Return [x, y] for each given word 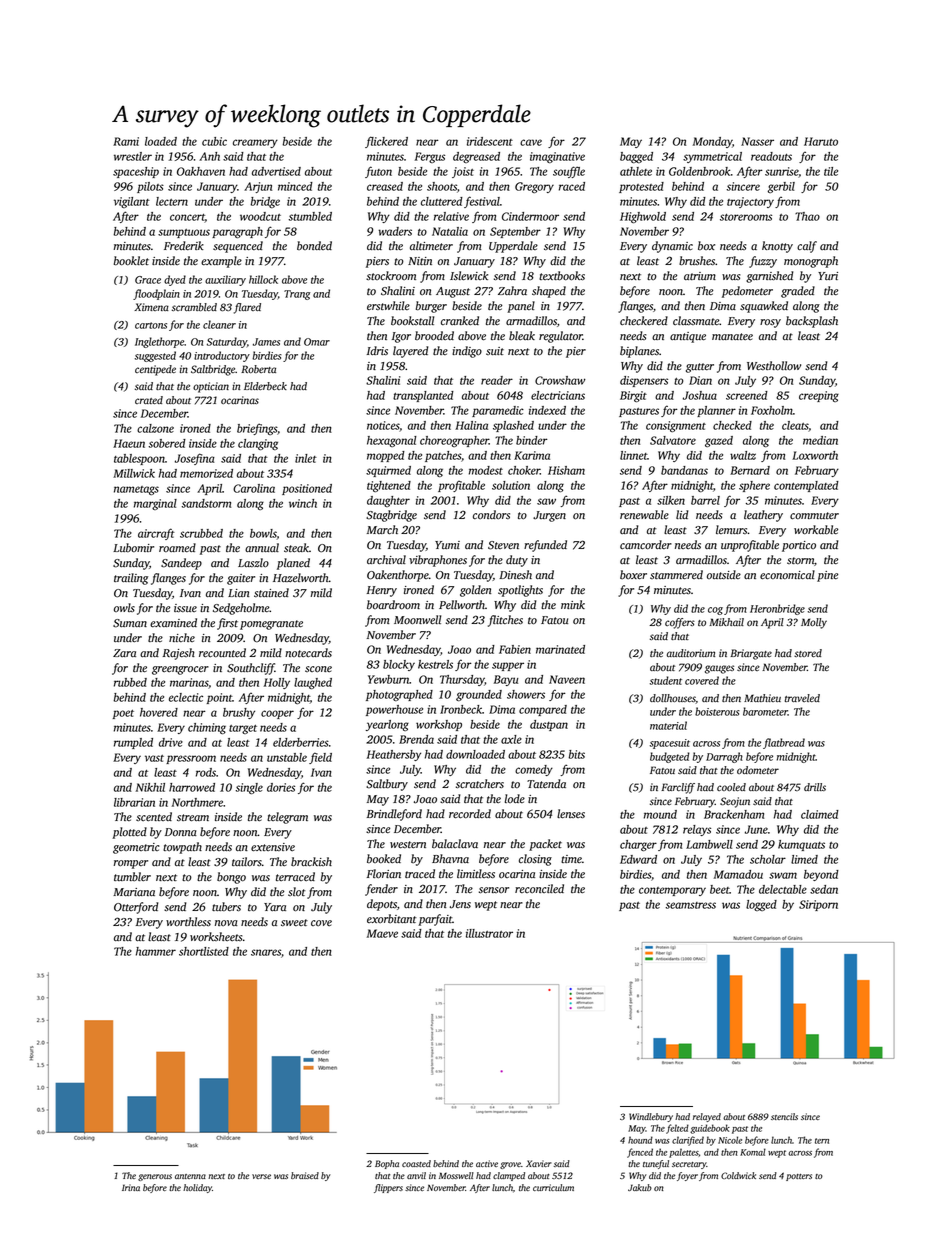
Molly [814, 623]
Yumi [447, 545]
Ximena [151, 307]
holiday [197, 1188]
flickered [386, 142]
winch [303, 503]
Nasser [757, 141]
